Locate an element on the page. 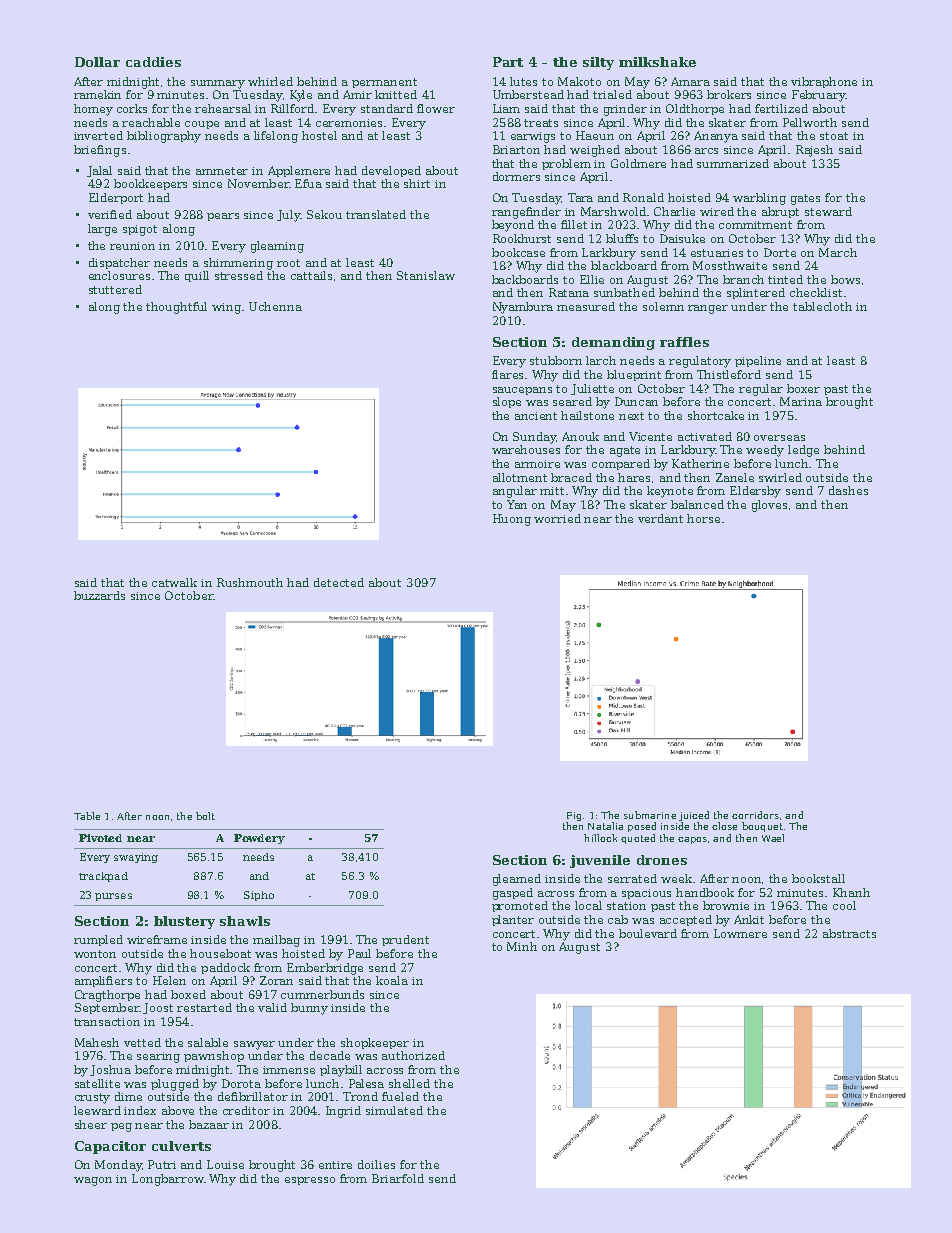  Minh is located at coordinates (522, 946).
